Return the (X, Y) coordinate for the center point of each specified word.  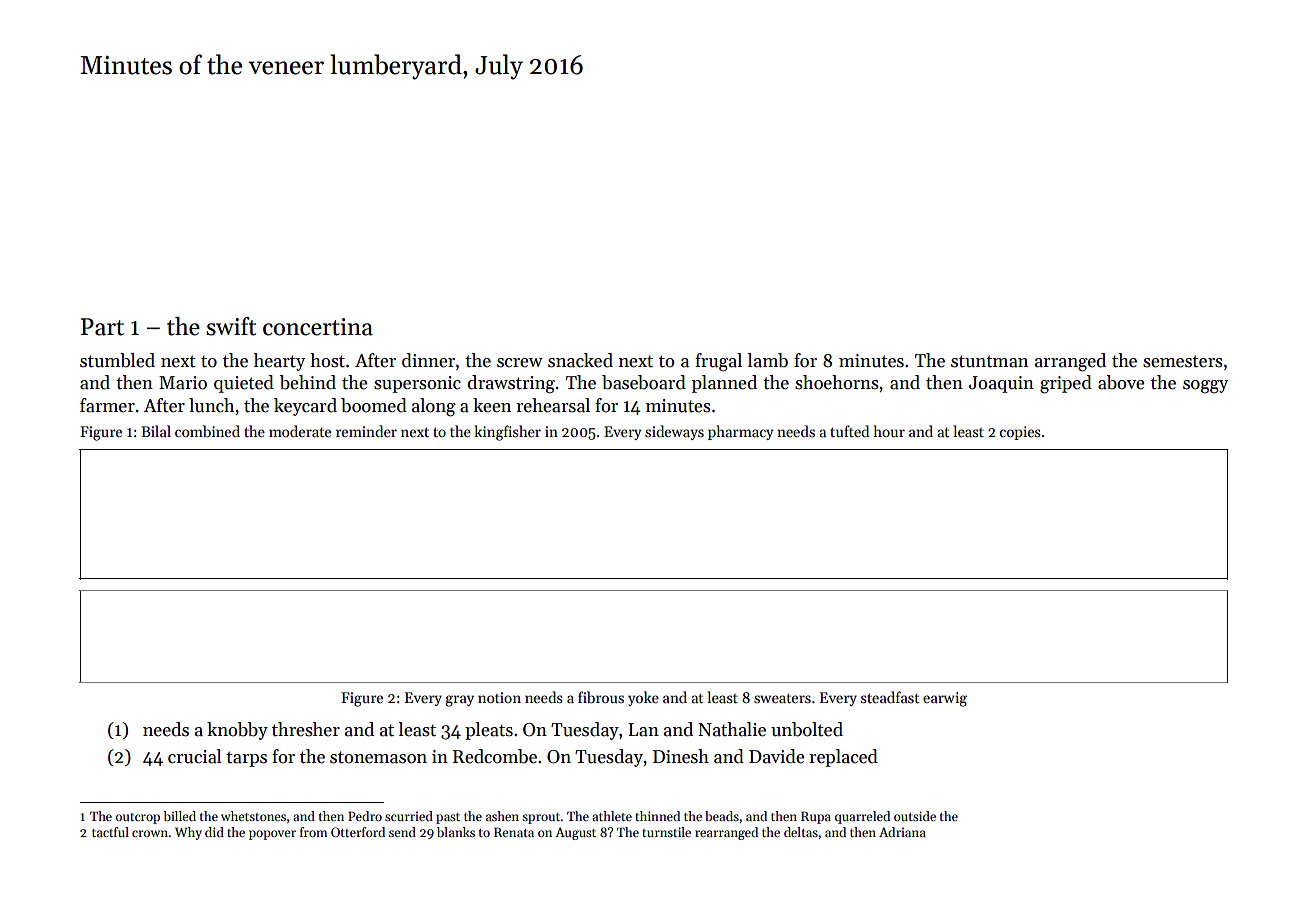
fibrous (601, 697)
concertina (318, 327)
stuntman (989, 361)
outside (915, 816)
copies (1020, 433)
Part (102, 327)
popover (272, 835)
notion (499, 697)
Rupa (816, 817)
